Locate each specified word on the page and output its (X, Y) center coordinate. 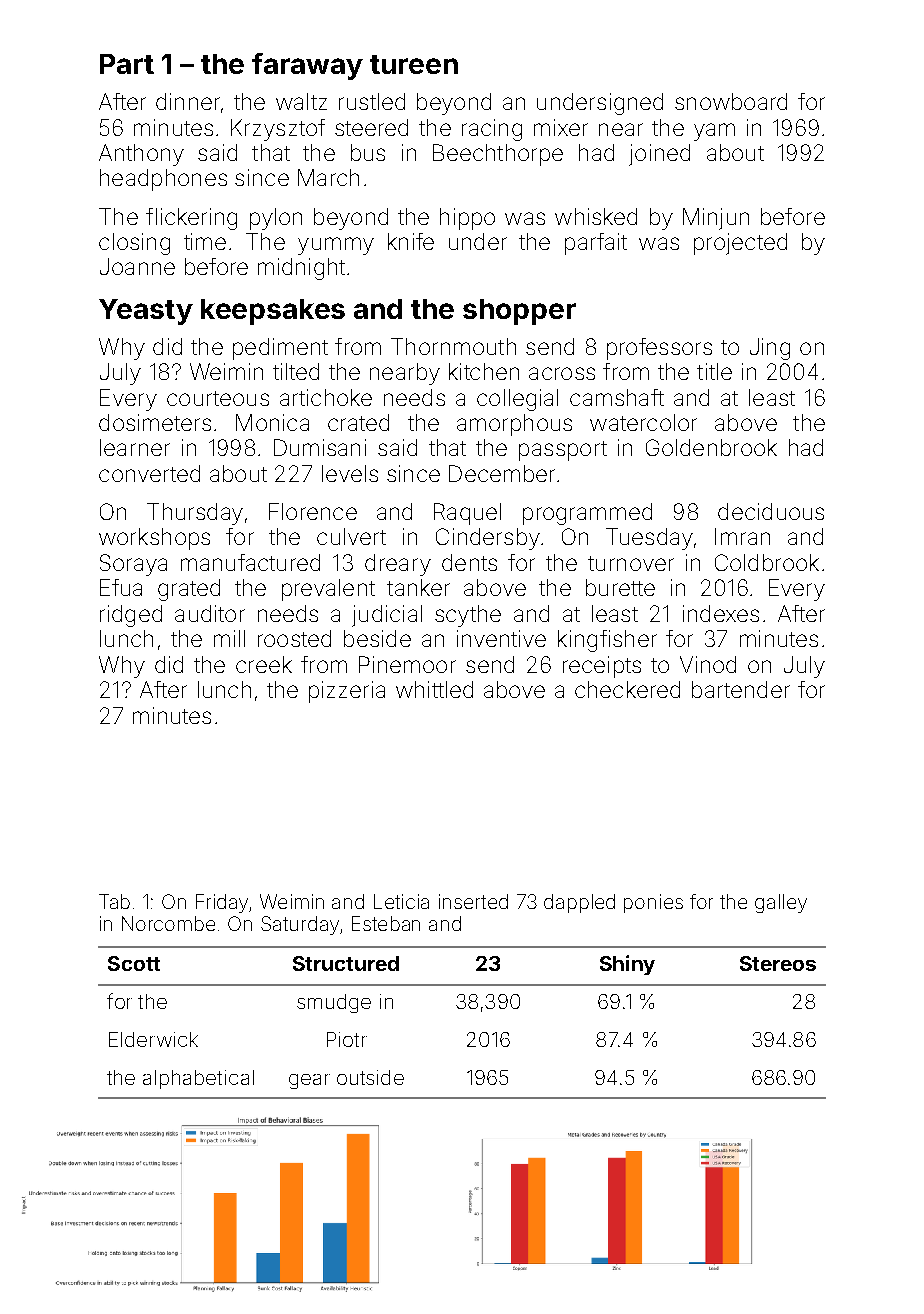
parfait (596, 244)
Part (127, 64)
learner (135, 447)
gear (309, 1081)
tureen (414, 64)
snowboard (731, 101)
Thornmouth (453, 346)
